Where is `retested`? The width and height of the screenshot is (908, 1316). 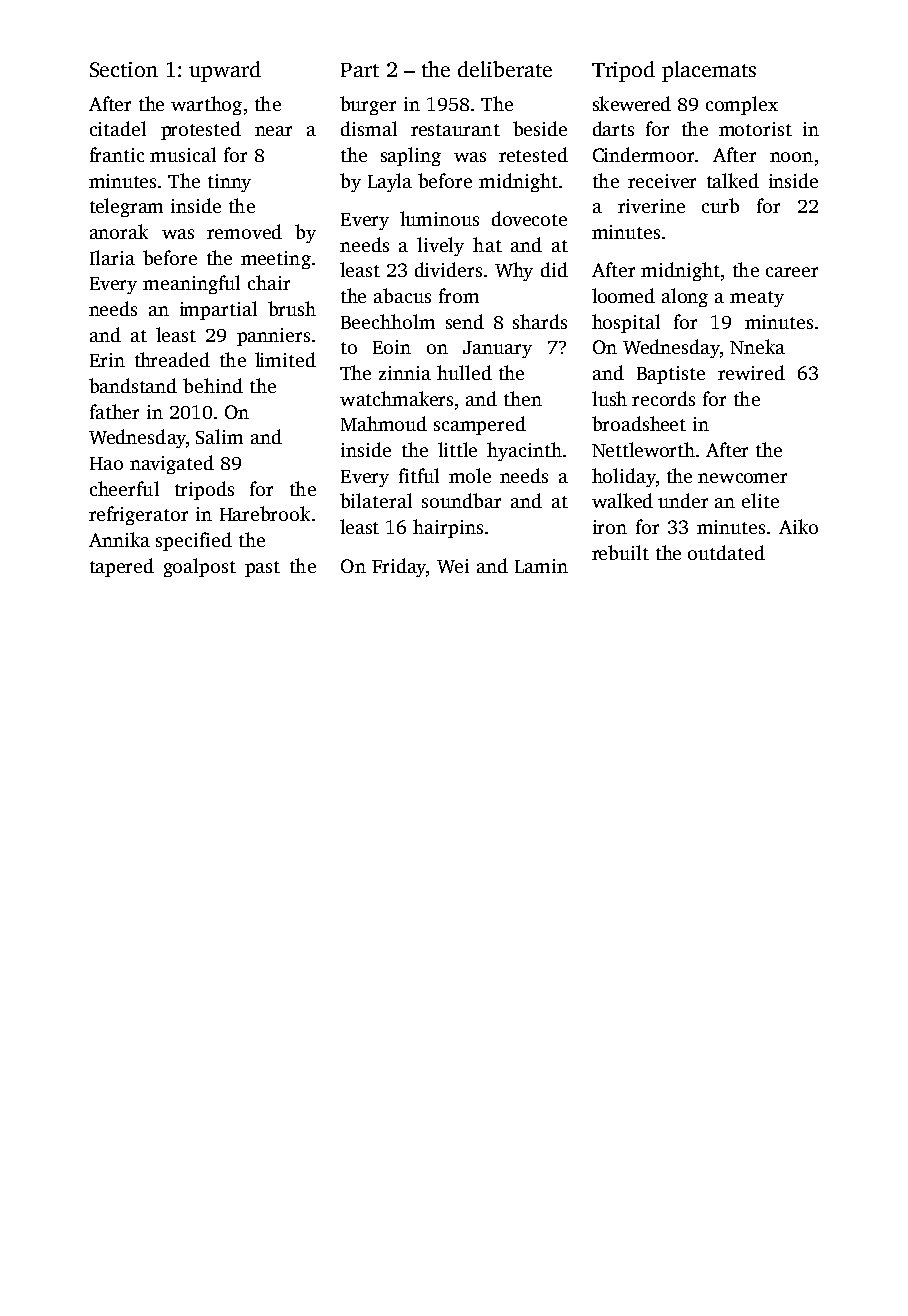
retested is located at coordinates (533, 154).
